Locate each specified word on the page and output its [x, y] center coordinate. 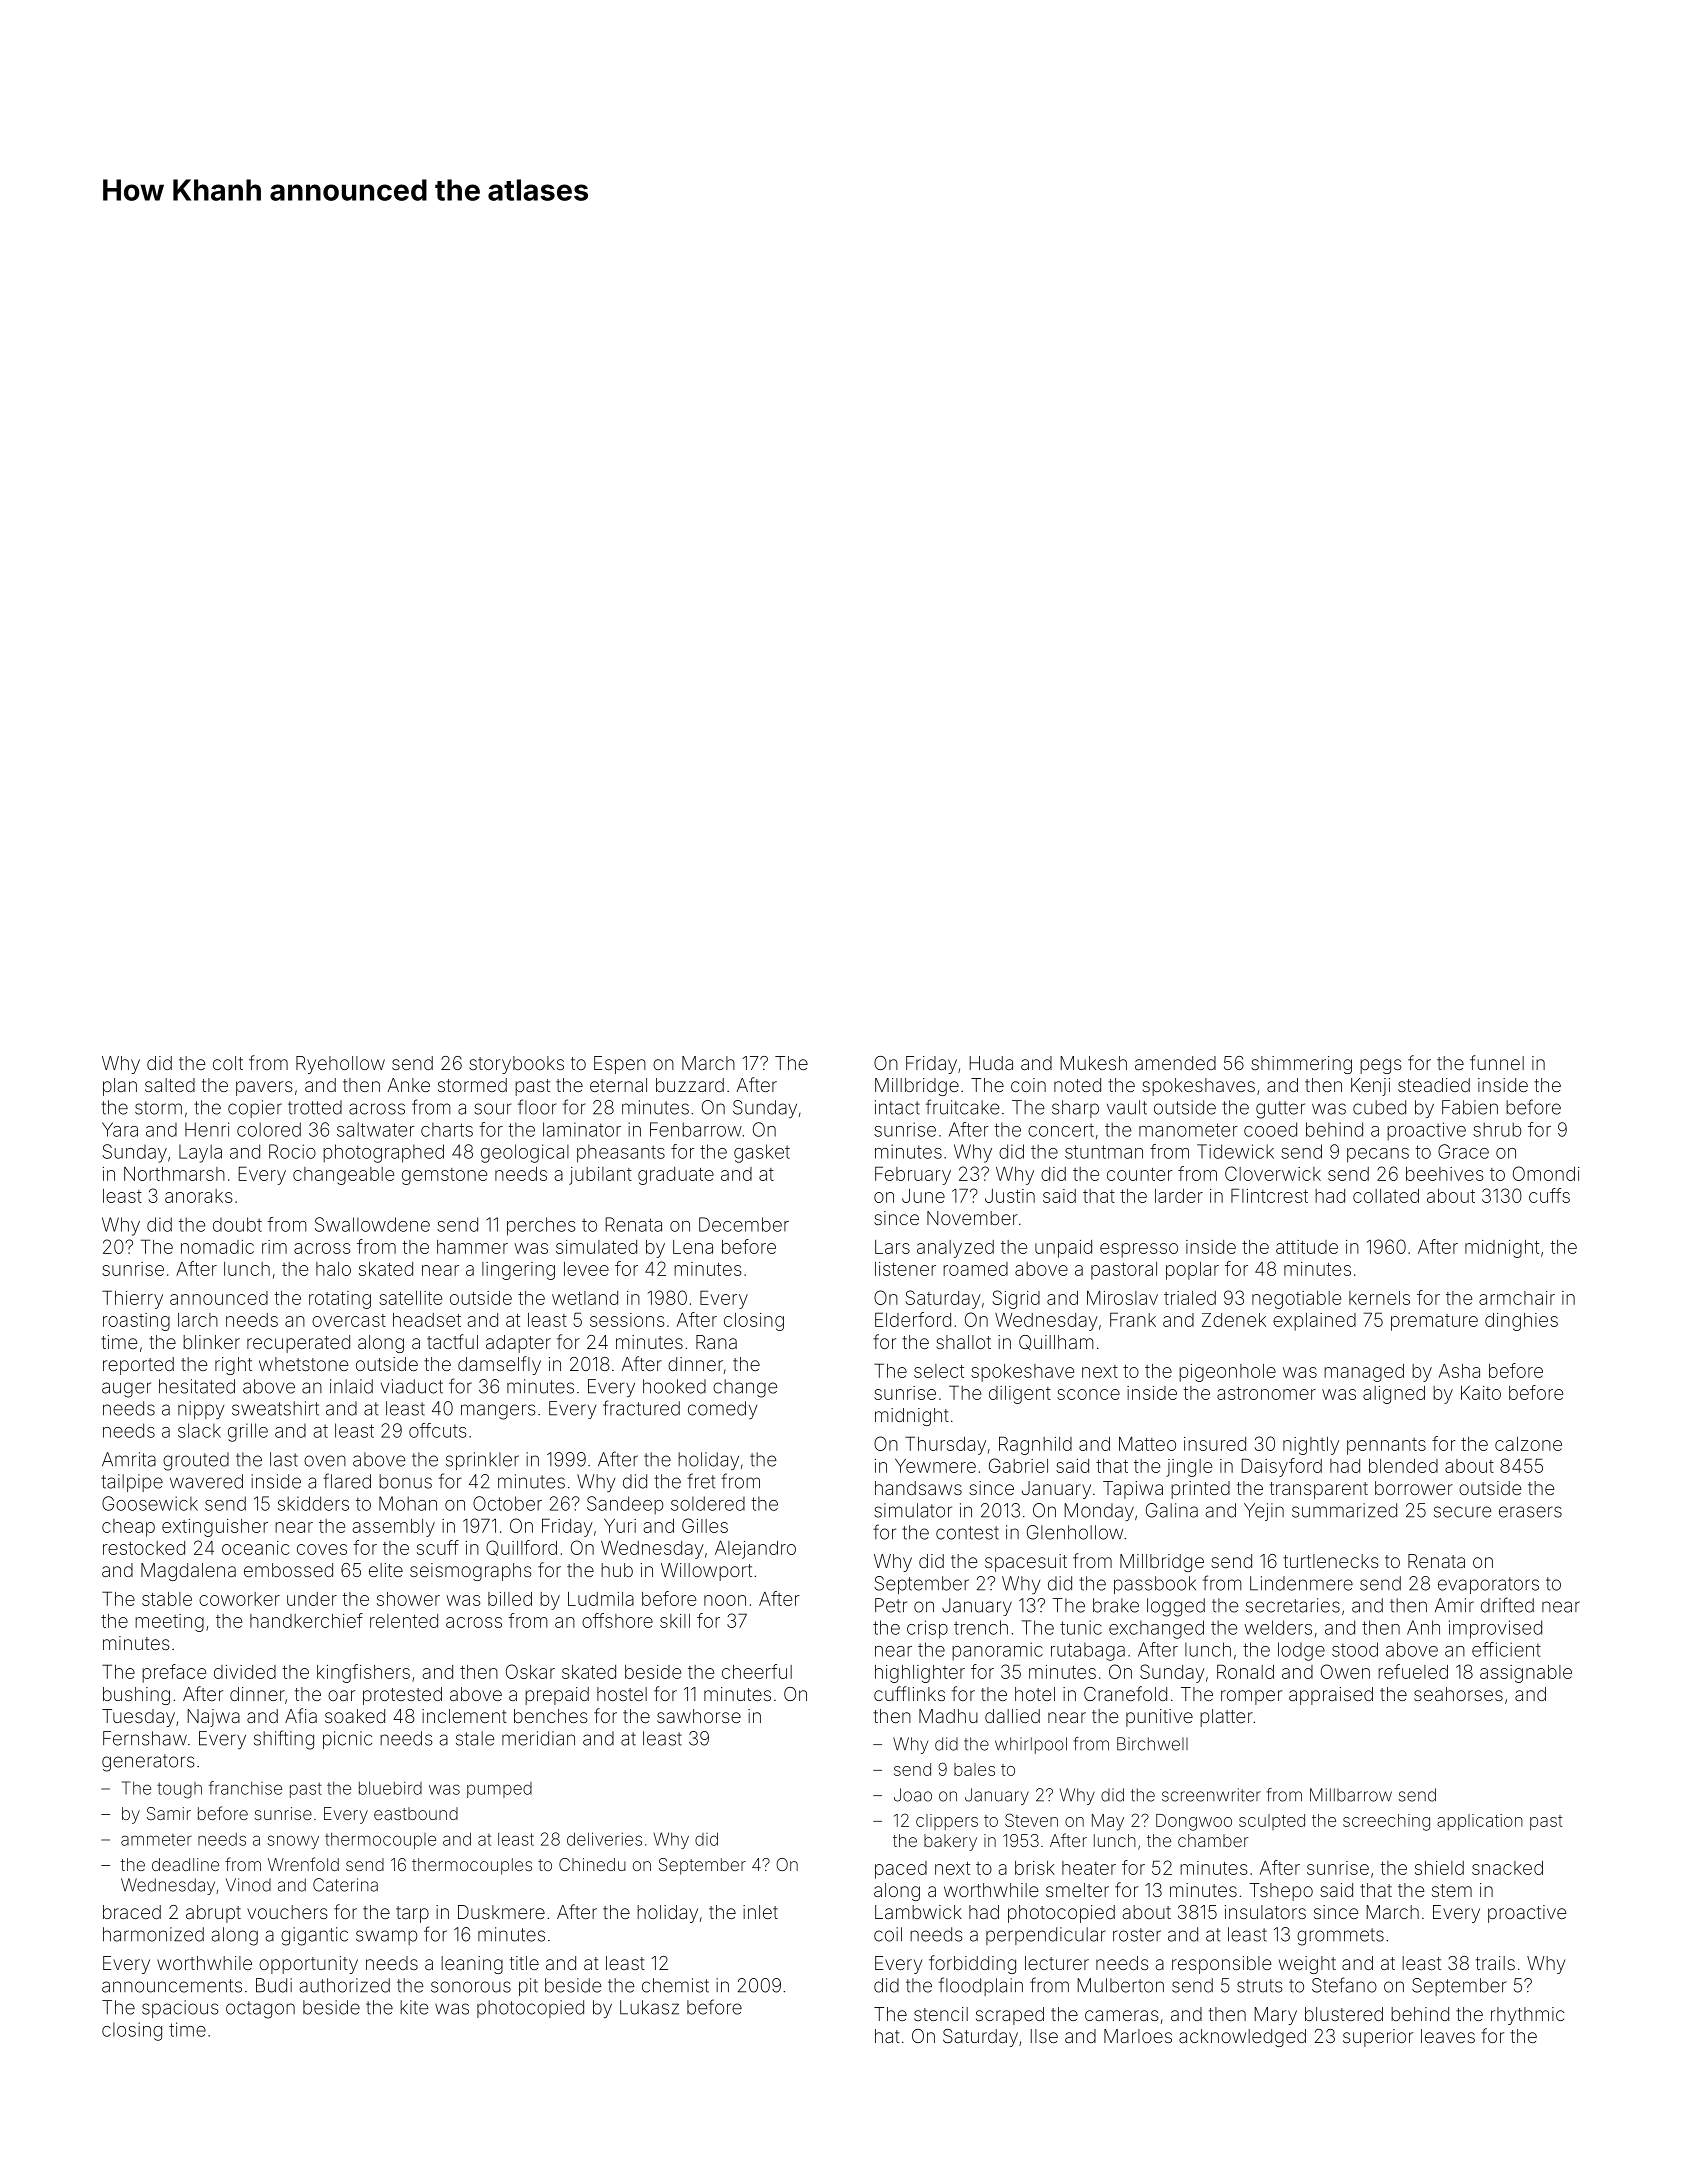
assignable [1526, 1674]
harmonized [153, 1934]
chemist [675, 1985]
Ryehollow [340, 1065]
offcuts [438, 1430]
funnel [1497, 1062]
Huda [991, 1063]
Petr [891, 1605]
